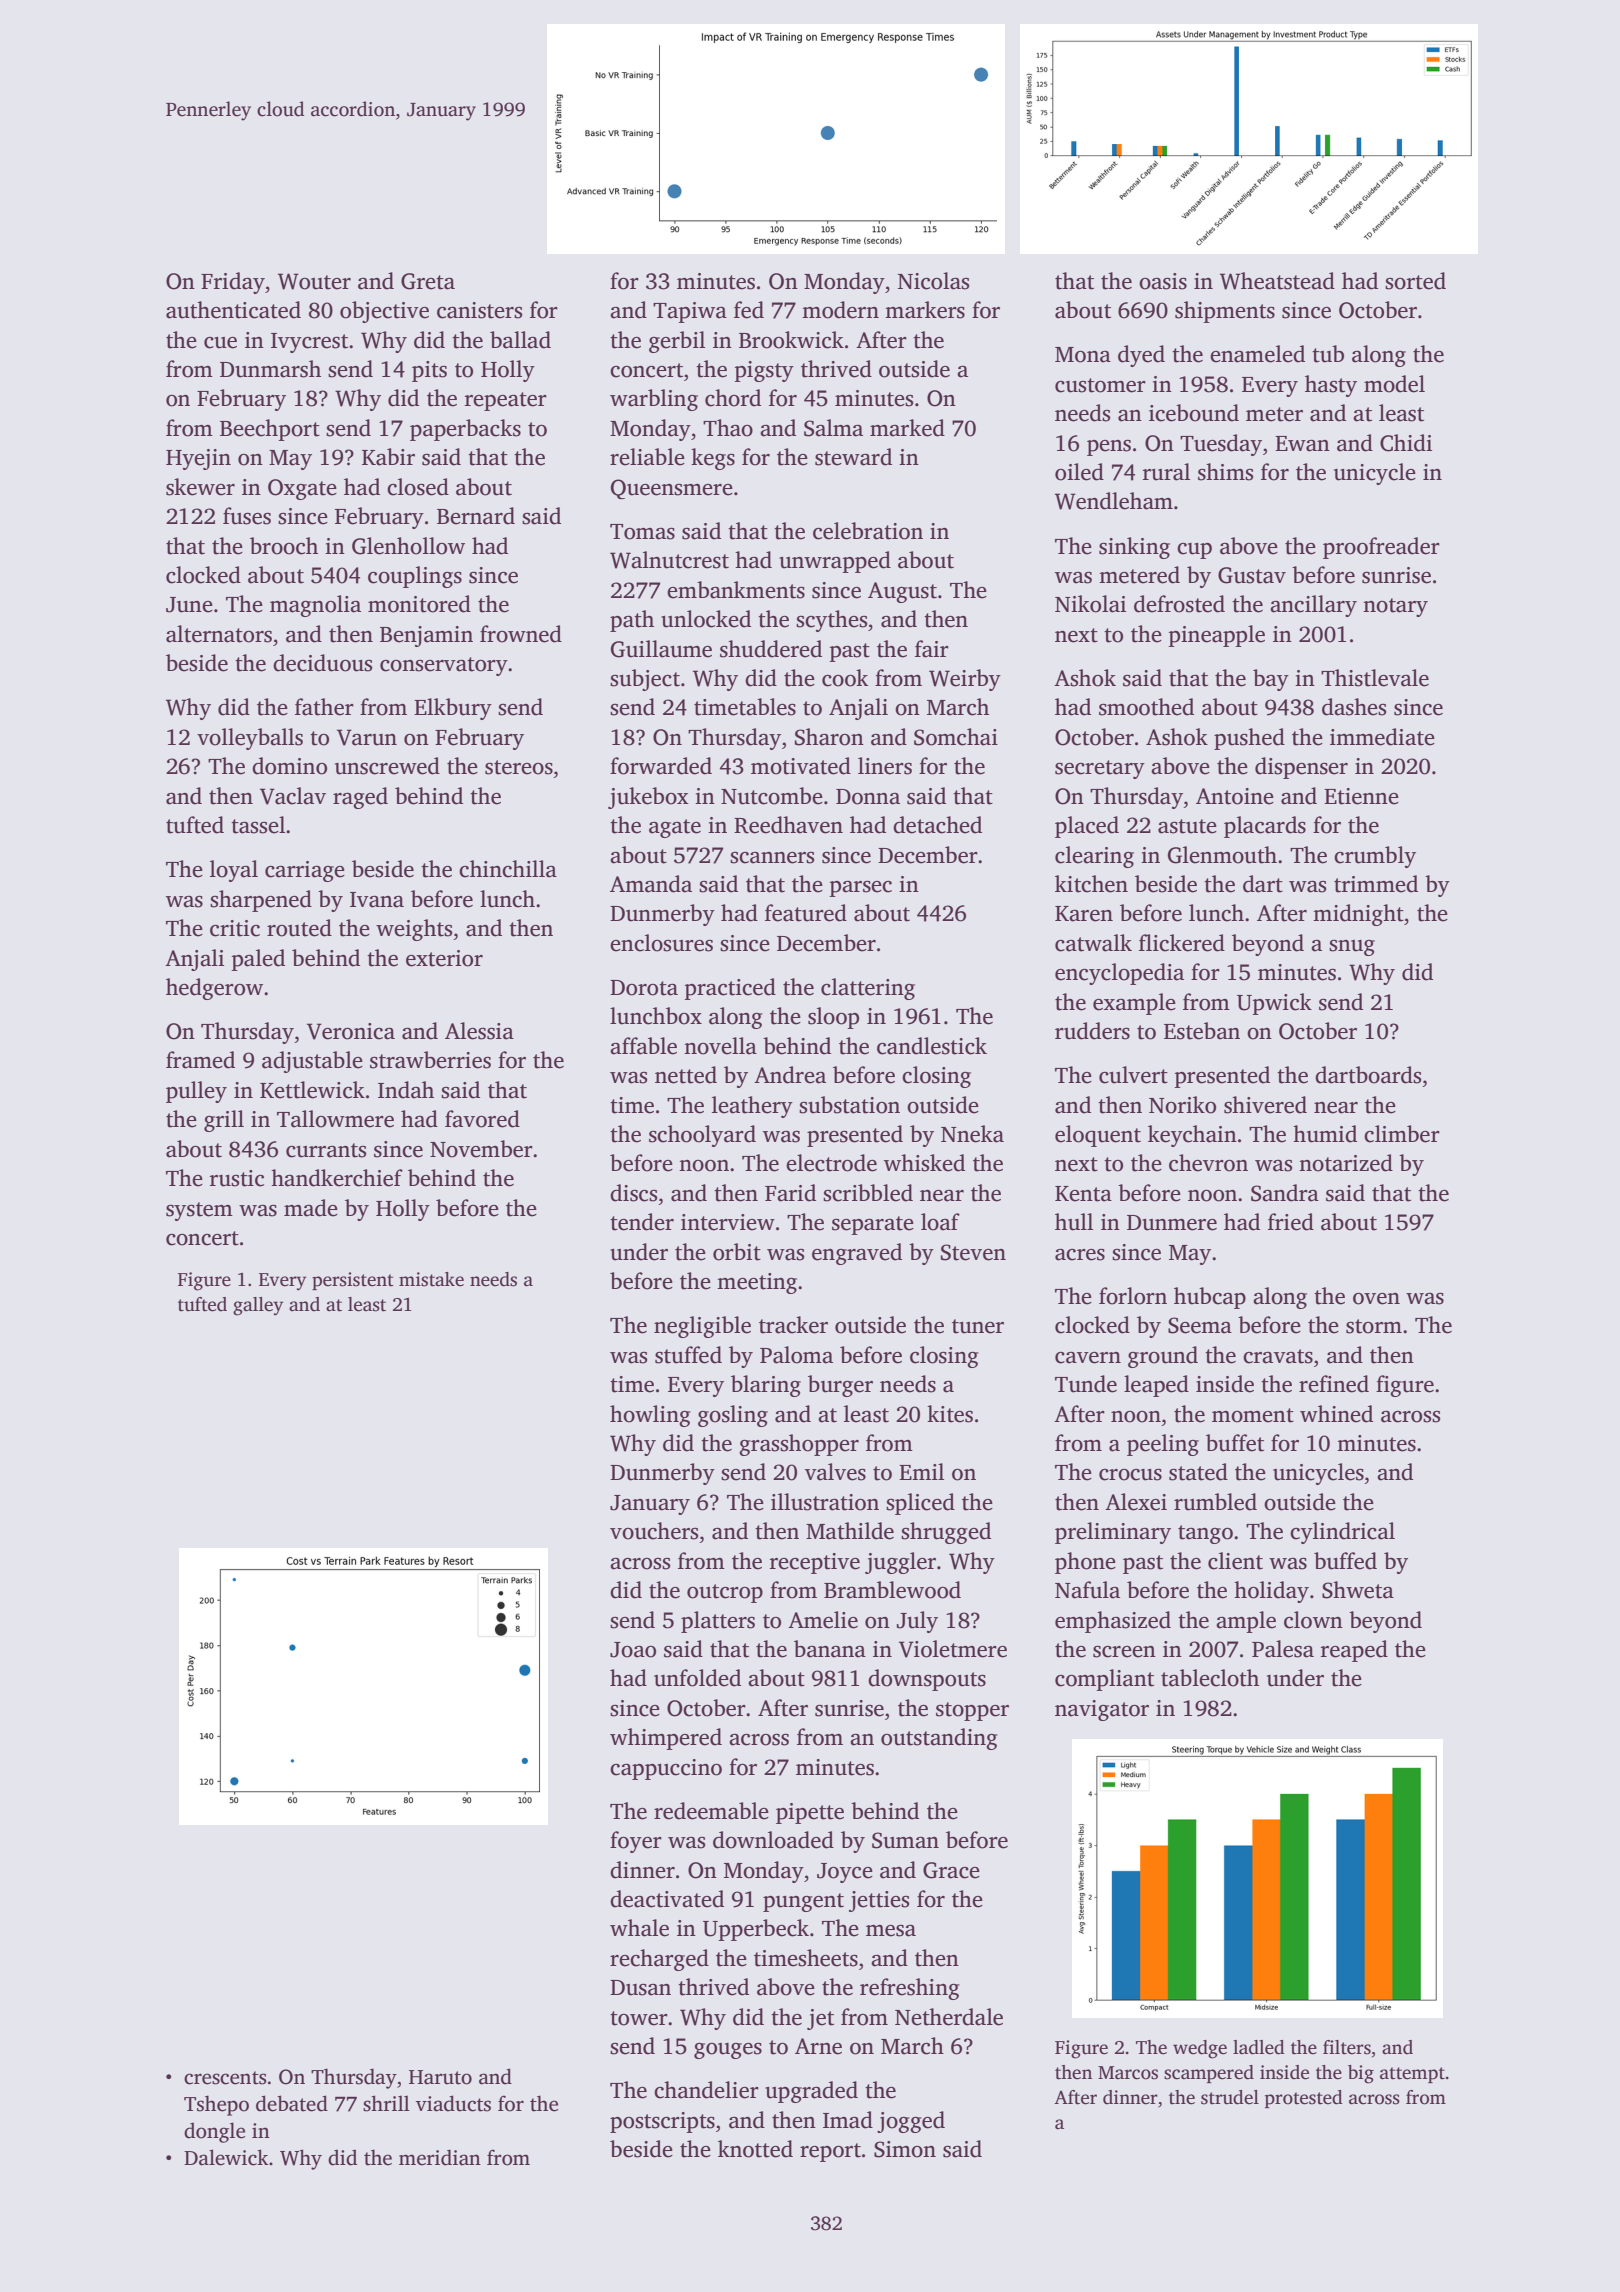 The height and width of the screenshot is (2292, 1620). I want to click on Mathilde, so click(850, 1531).
